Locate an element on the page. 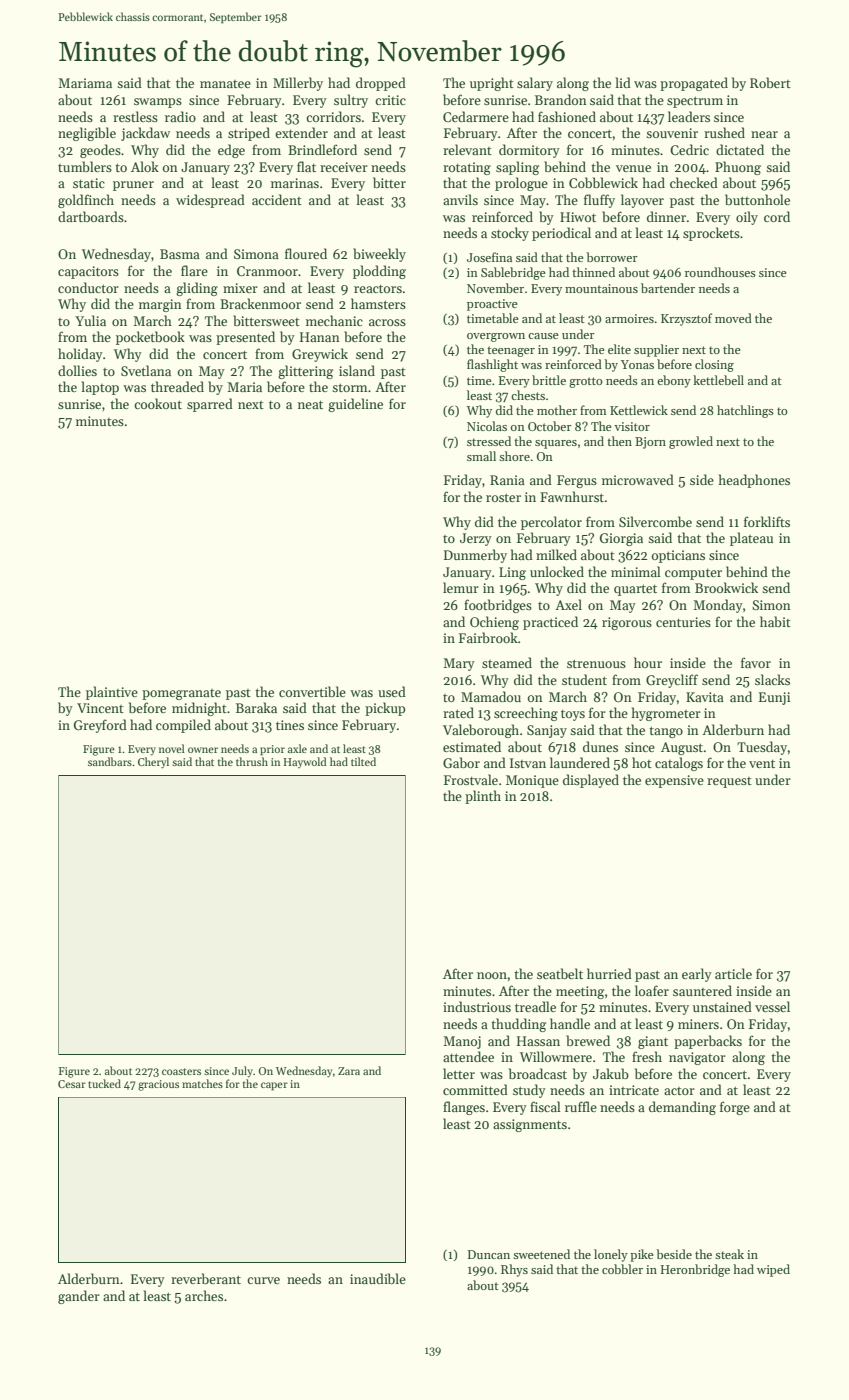 This document has width=849, height=1400. Haywold is located at coordinates (305, 762).
